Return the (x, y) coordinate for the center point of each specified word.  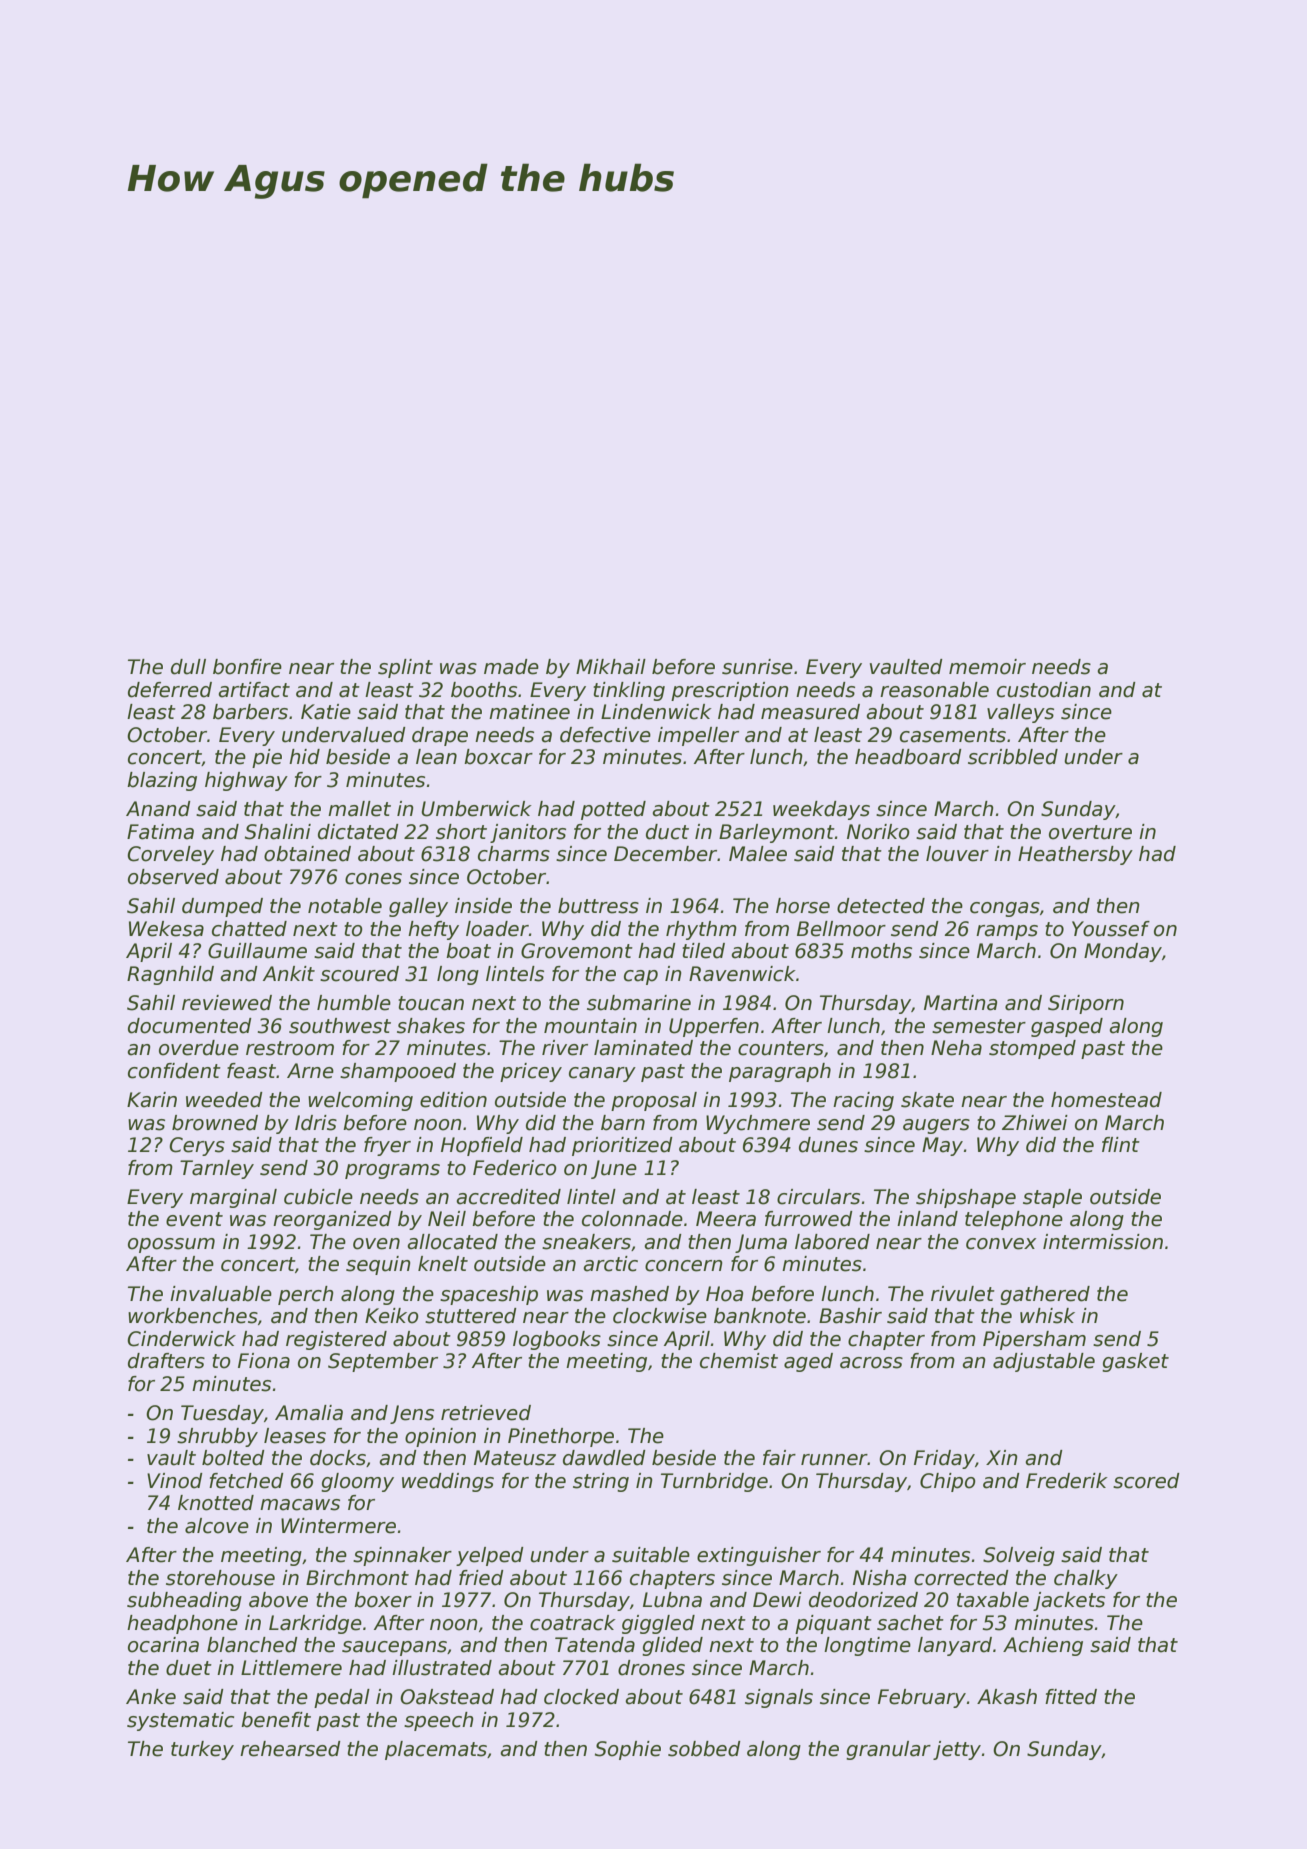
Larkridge (315, 1624)
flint (1121, 1144)
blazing (162, 781)
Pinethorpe (561, 1437)
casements (953, 735)
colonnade (632, 1219)
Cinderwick (181, 1339)
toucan (431, 1003)
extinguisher (759, 1556)
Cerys (197, 1146)
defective (605, 735)
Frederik (1067, 1481)
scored (1146, 1481)
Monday (1123, 952)
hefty (433, 930)
